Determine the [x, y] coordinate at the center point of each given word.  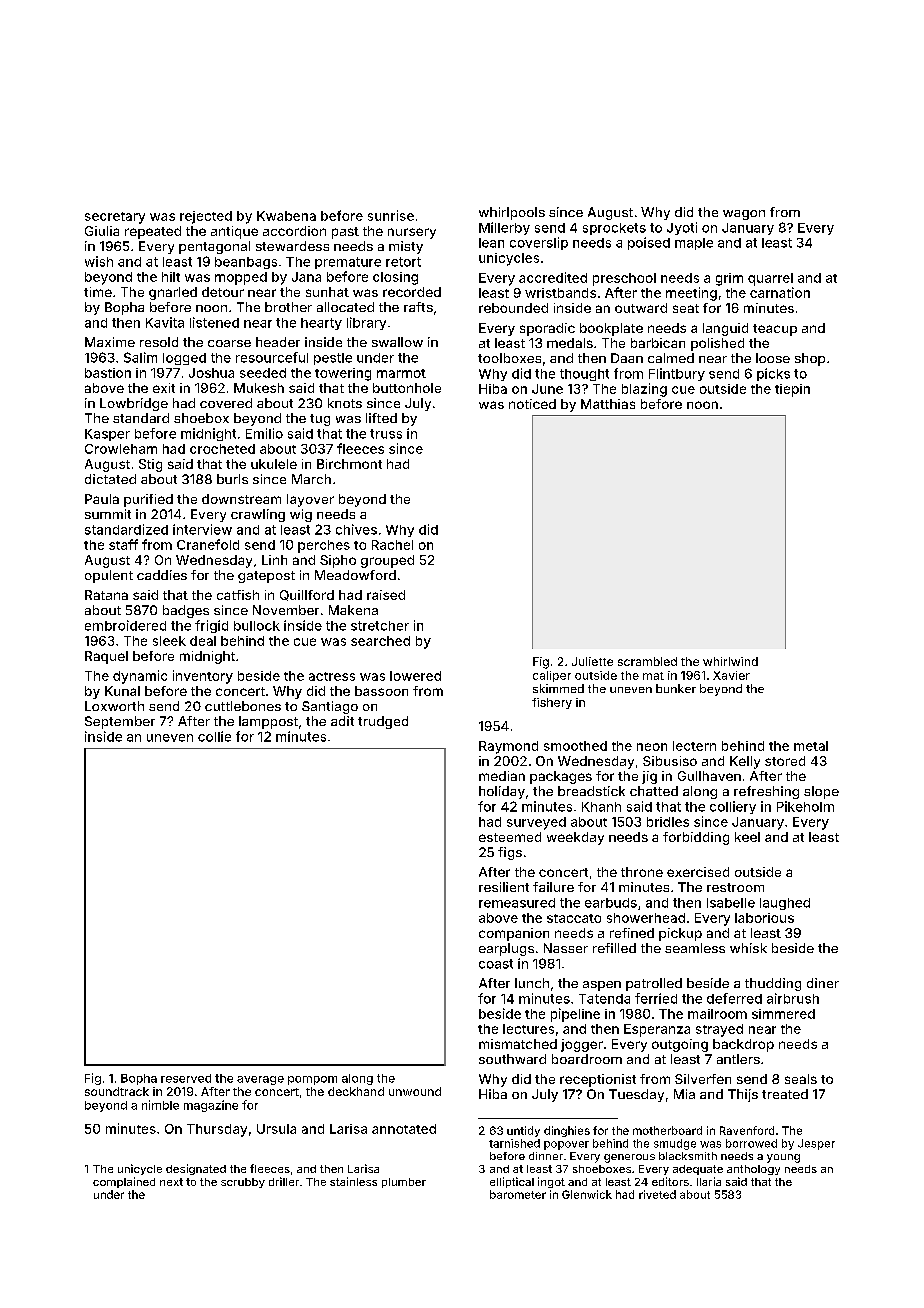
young [783, 1158]
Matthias [608, 404]
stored [785, 761]
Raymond [508, 747]
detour [223, 292]
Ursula [276, 1129]
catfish [238, 595]
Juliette [592, 661]
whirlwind [730, 661]
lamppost [268, 722]
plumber [404, 1183]
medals [570, 343]
